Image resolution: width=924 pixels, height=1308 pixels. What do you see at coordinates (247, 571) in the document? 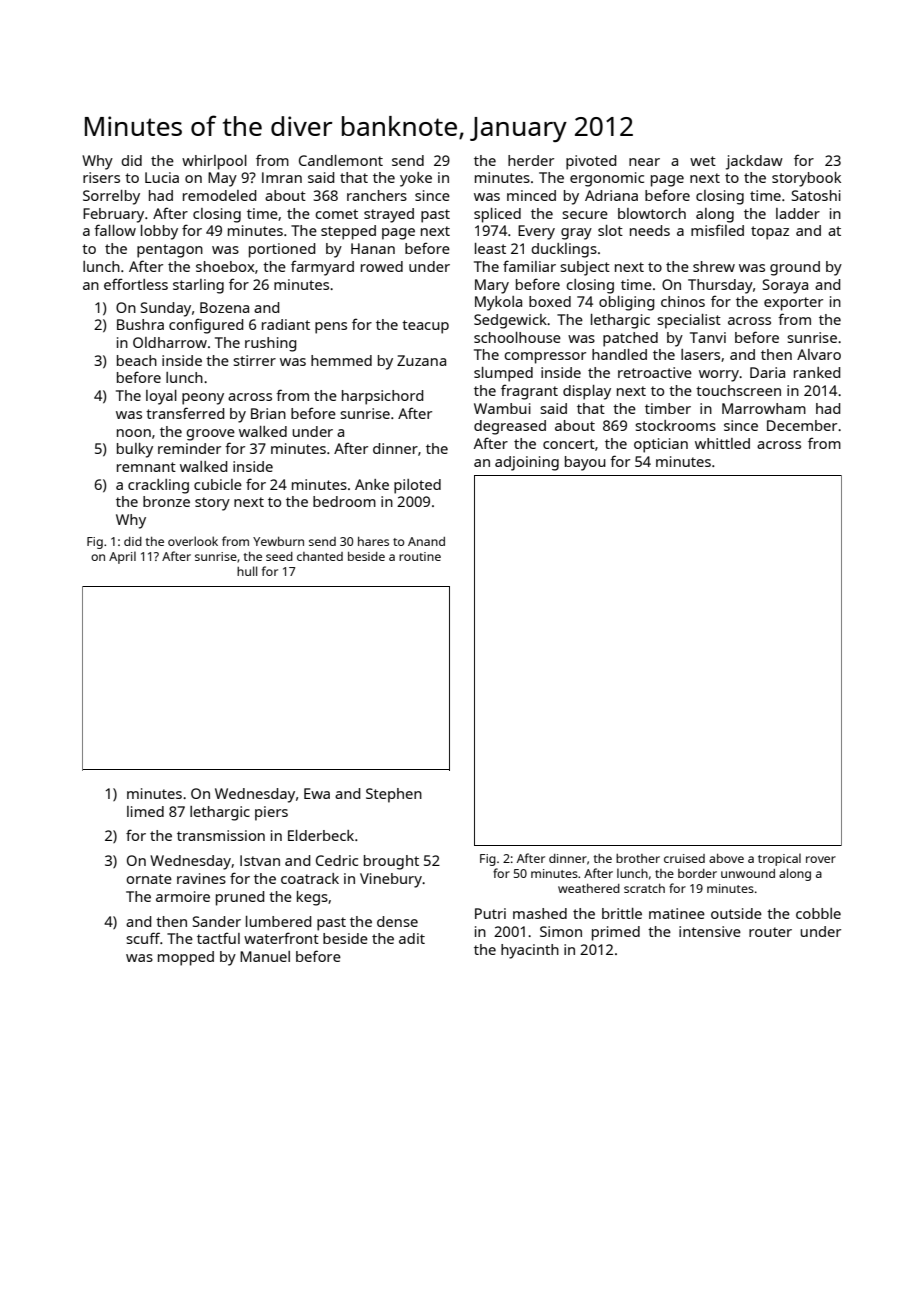
I see `hull` at bounding box center [247, 571].
